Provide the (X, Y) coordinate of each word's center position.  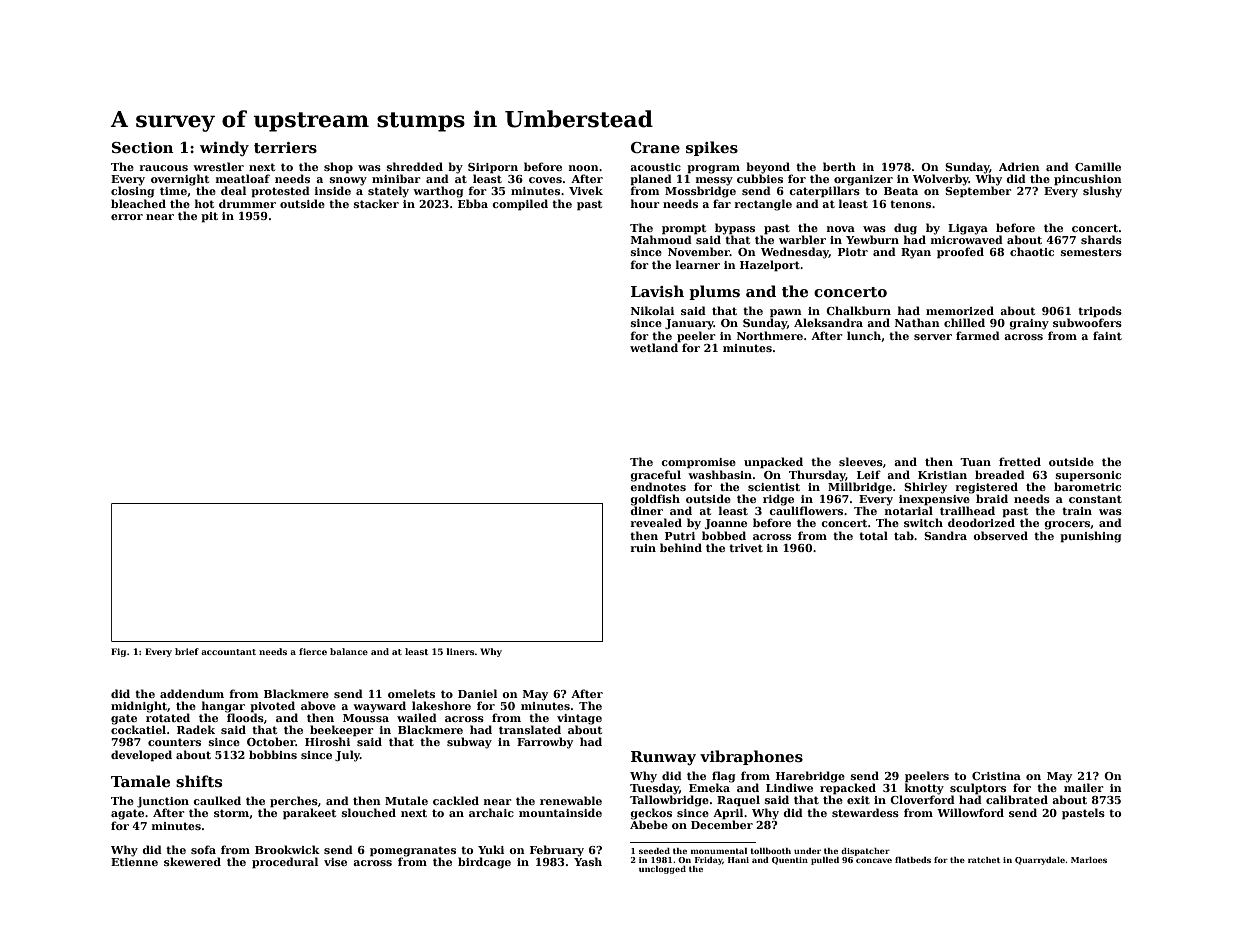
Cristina (996, 776)
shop (338, 168)
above (318, 705)
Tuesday (654, 789)
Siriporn (493, 168)
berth (839, 166)
